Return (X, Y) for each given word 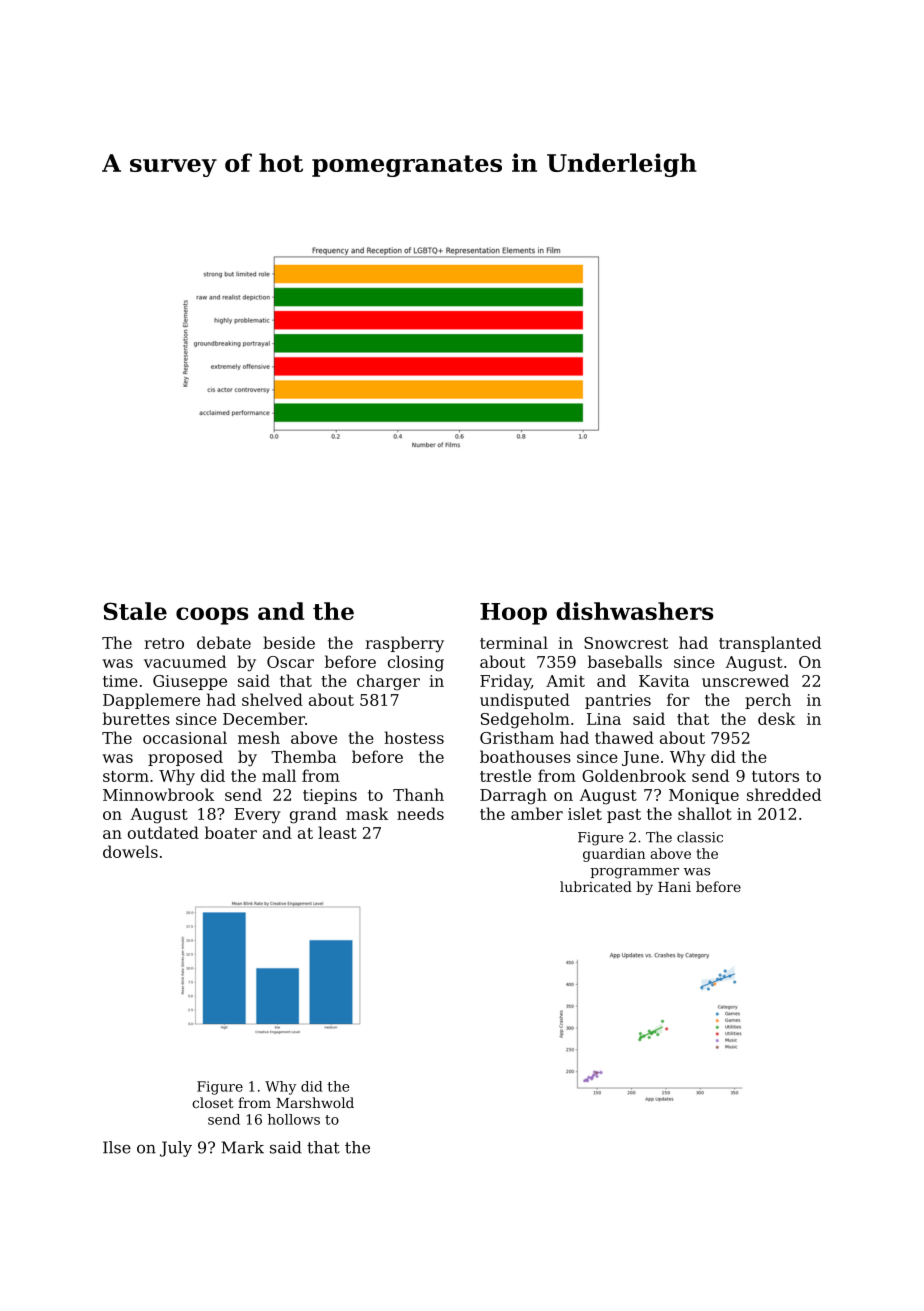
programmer (634, 873)
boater (231, 832)
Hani (674, 887)
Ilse (117, 1147)
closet (213, 1102)
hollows (294, 1119)
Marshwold (315, 1102)
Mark (243, 1147)
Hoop (513, 614)
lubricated (596, 886)
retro (164, 643)
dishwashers (634, 611)
